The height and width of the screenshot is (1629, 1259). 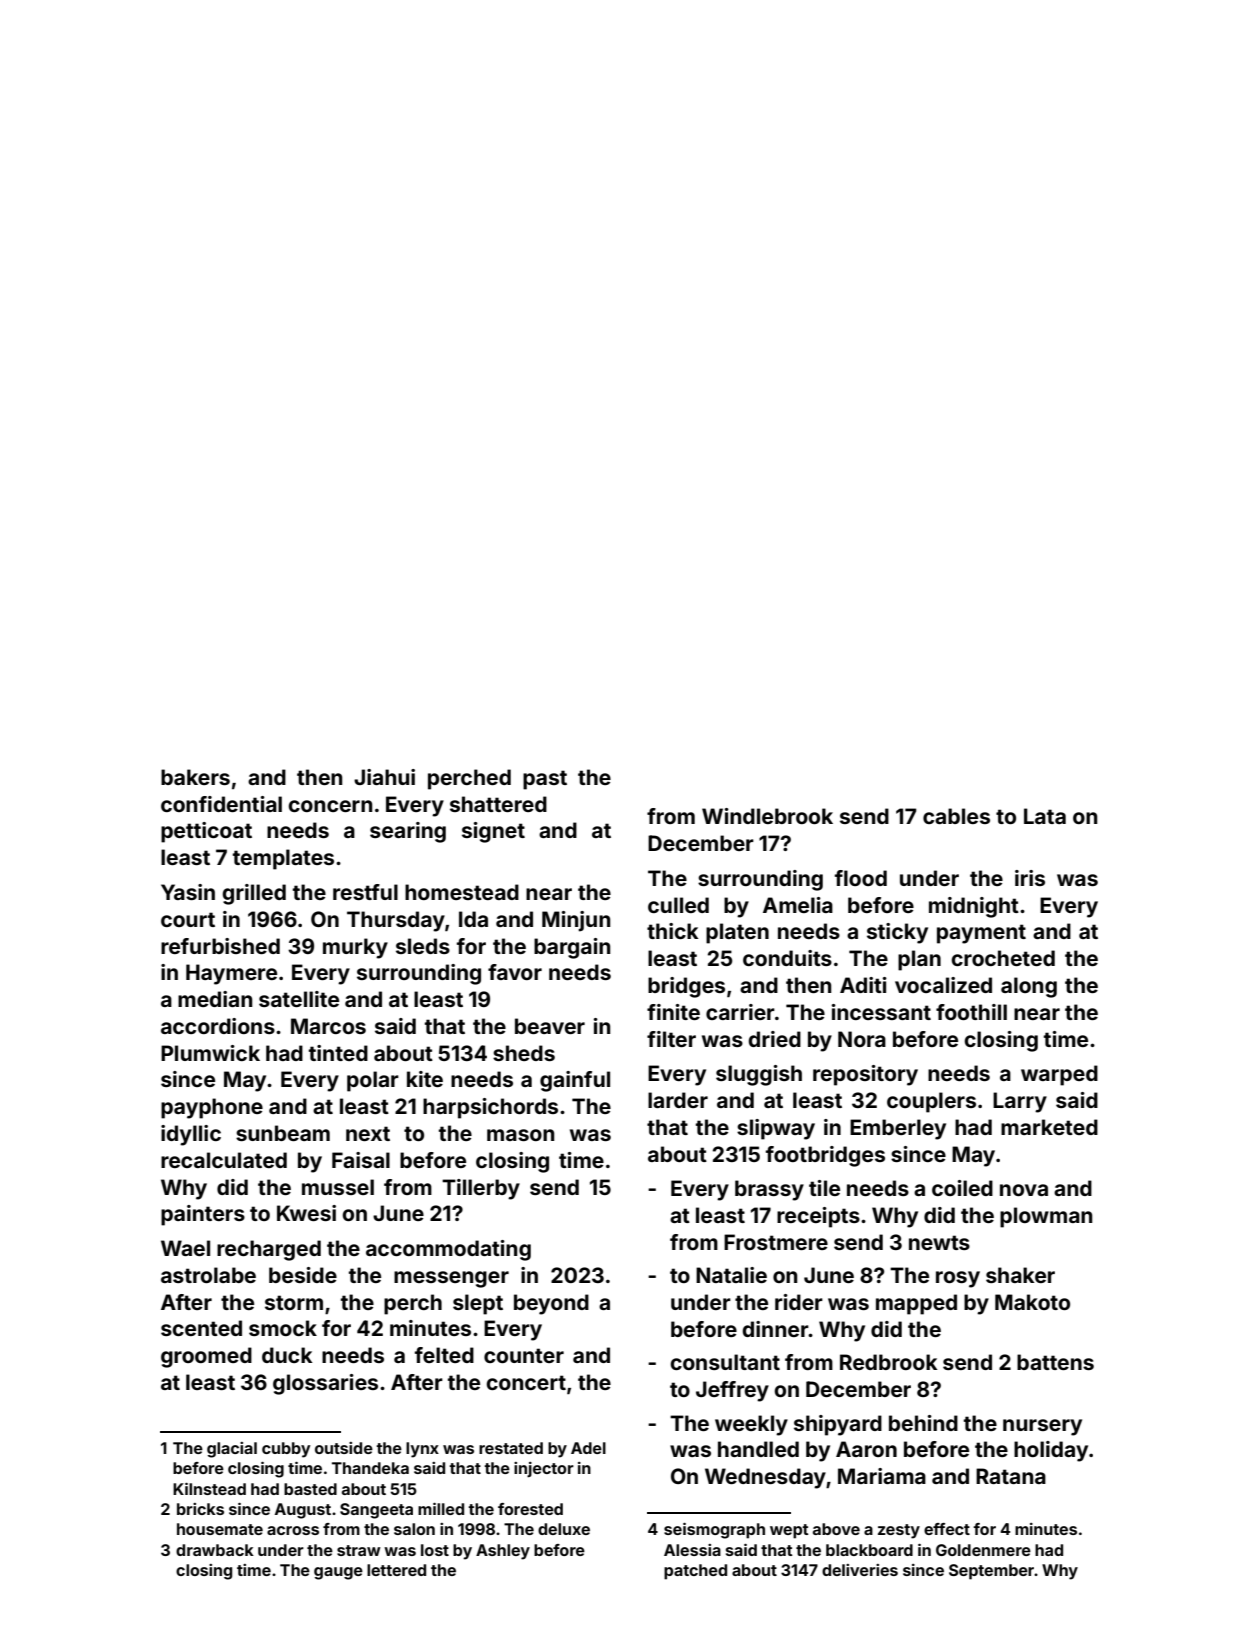 I want to click on cables, so click(x=956, y=816).
